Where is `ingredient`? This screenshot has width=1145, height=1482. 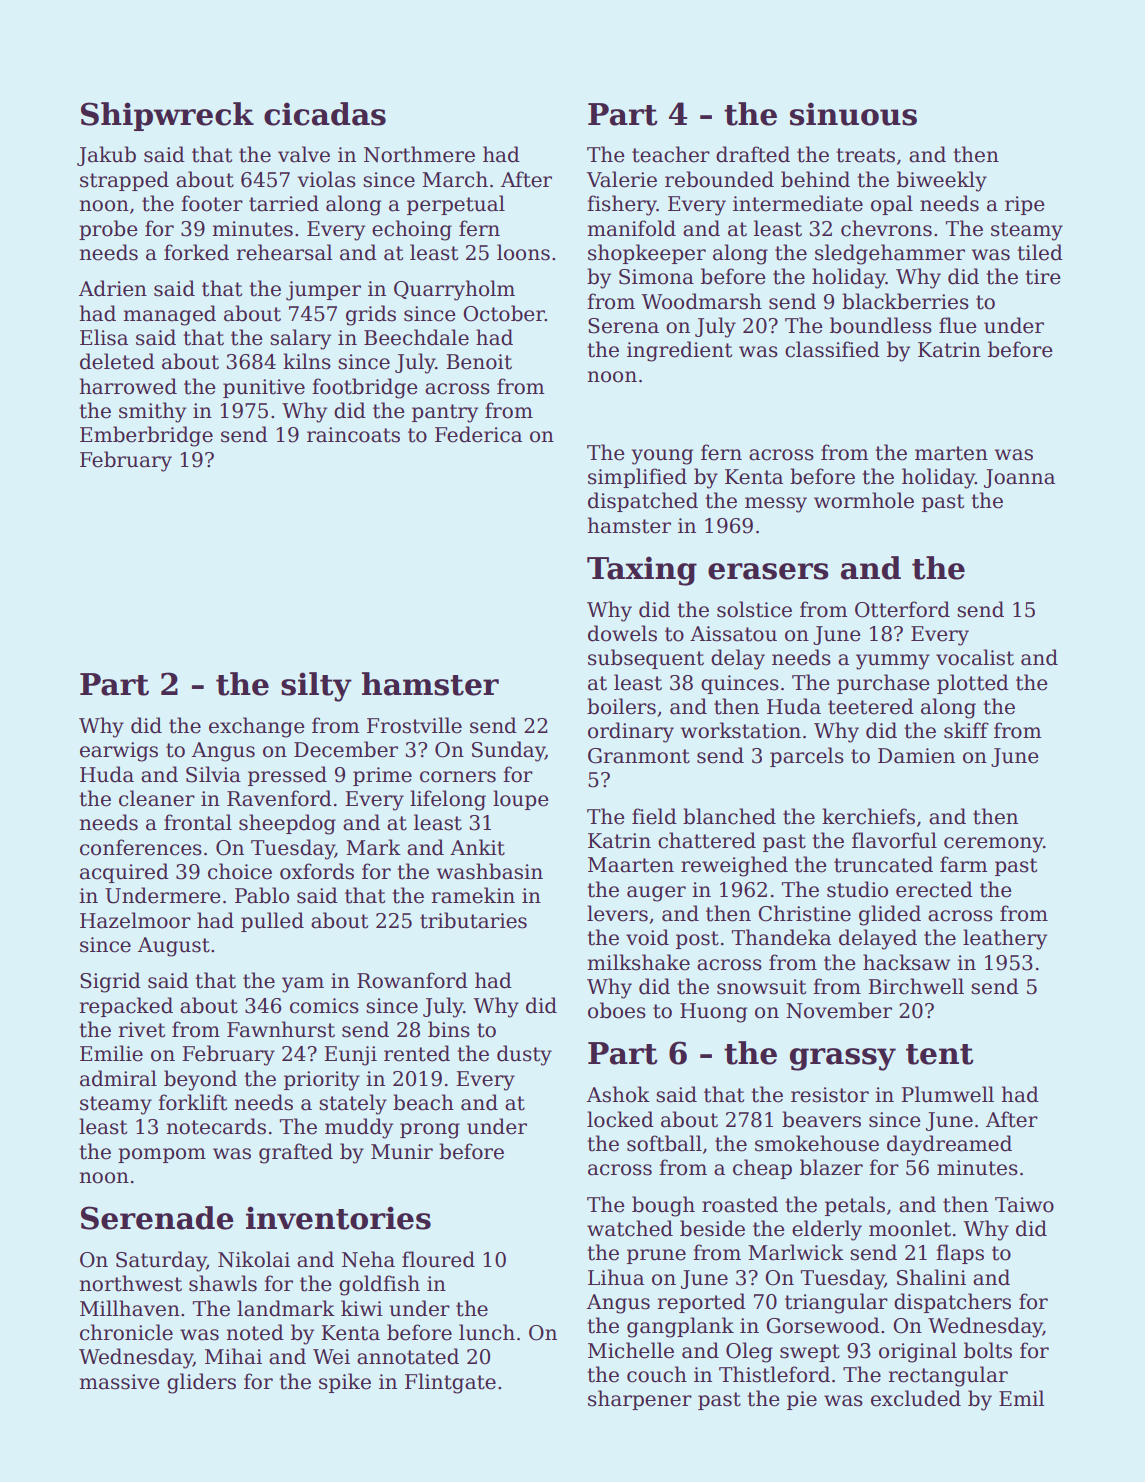 ingredient is located at coordinates (679, 351).
